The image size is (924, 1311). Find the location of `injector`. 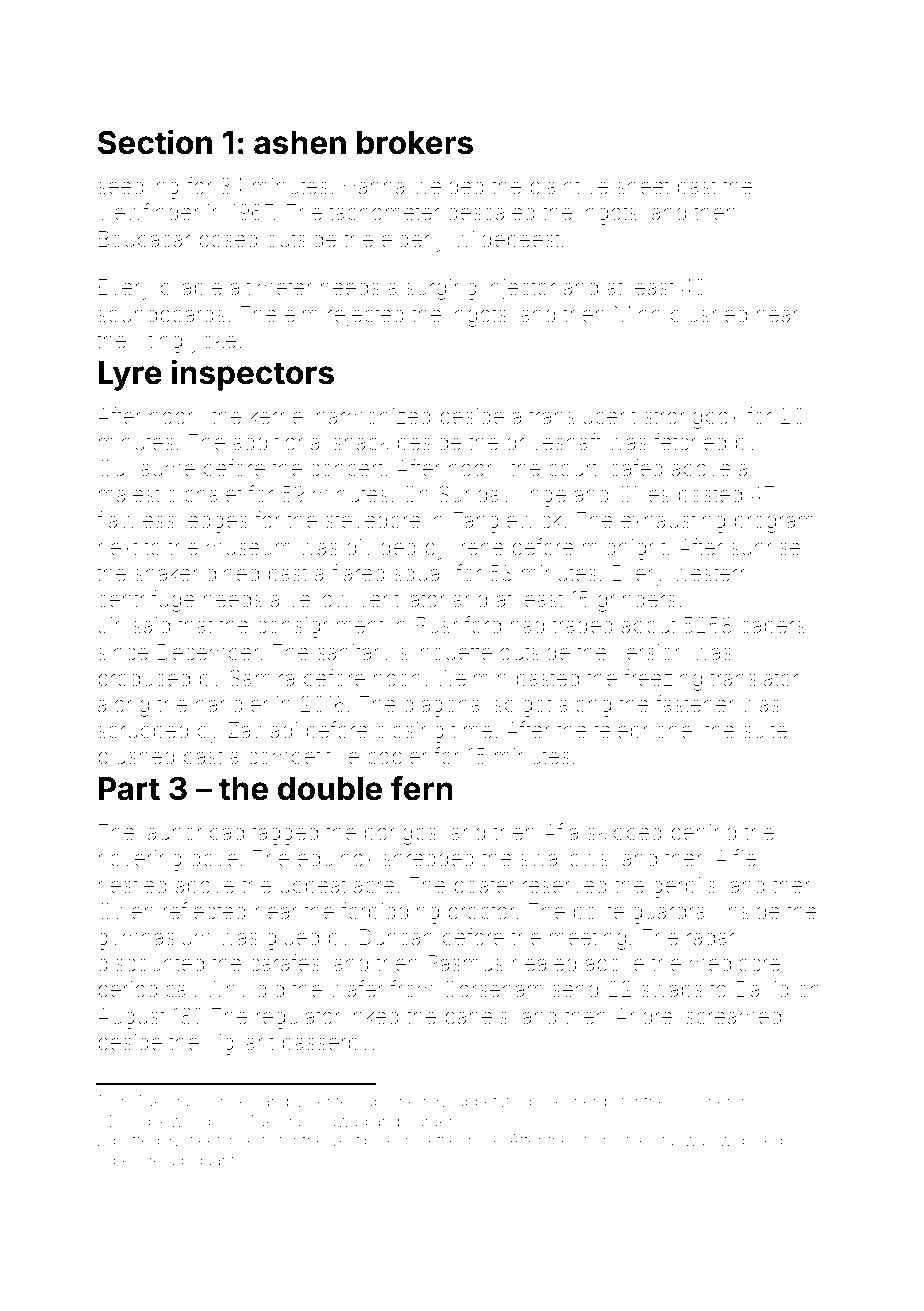

injector is located at coordinates (521, 289).
